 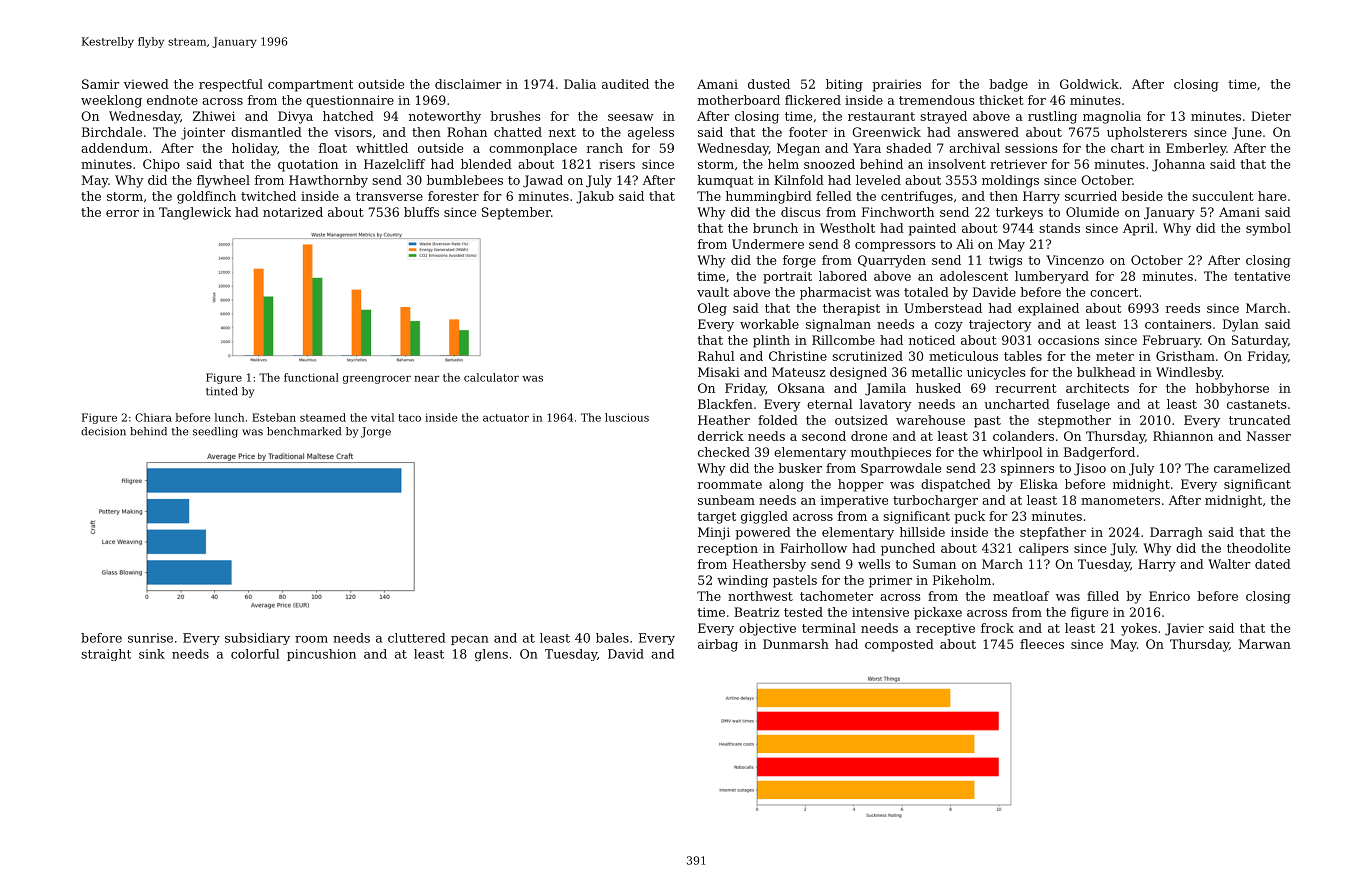 What do you see at coordinates (150, 638) in the document?
I see `sunrise` at bounding box center [150, 638].
